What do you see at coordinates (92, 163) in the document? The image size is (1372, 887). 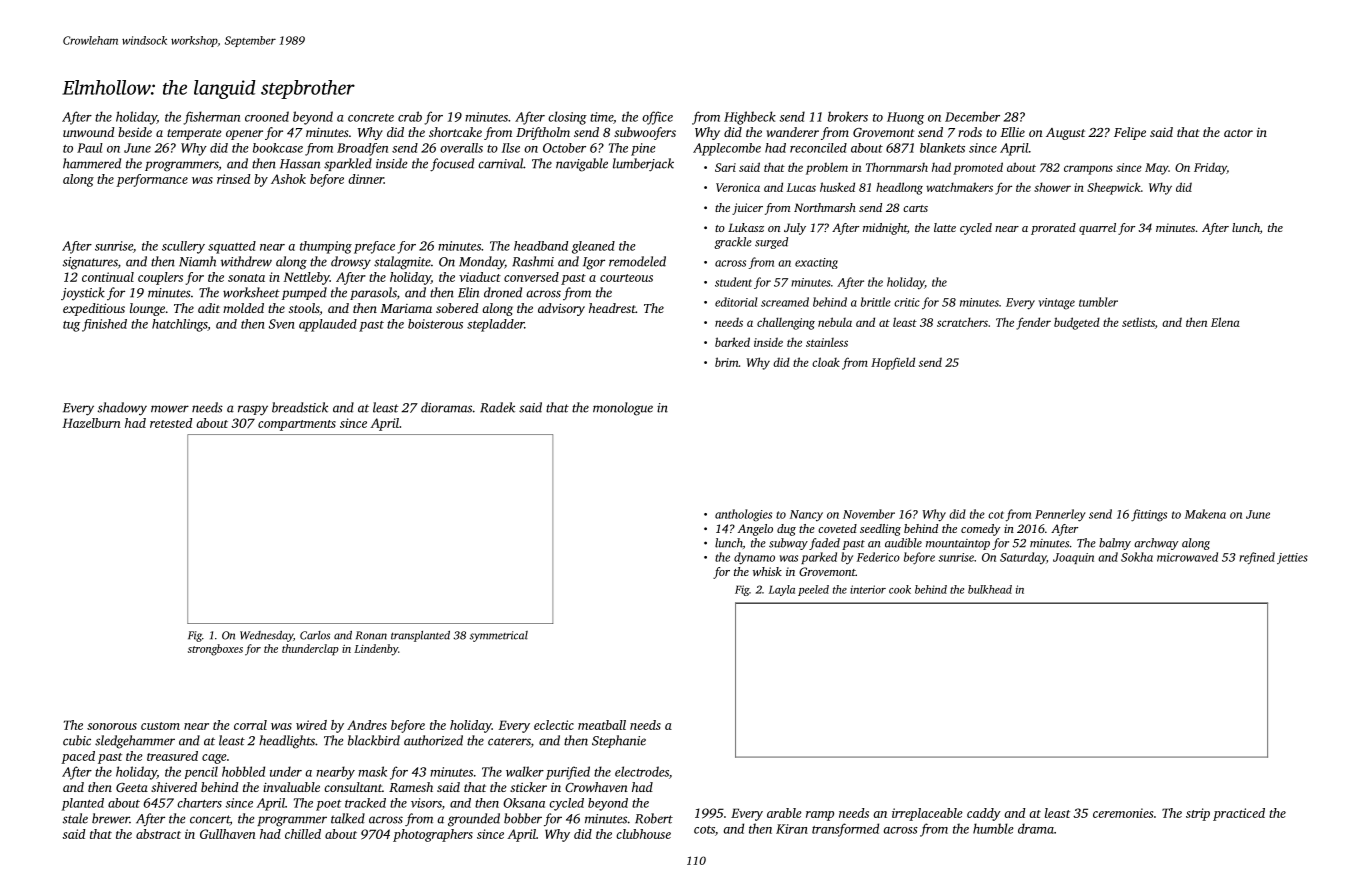 I see `hammered` at bounding box center [92, 163].
